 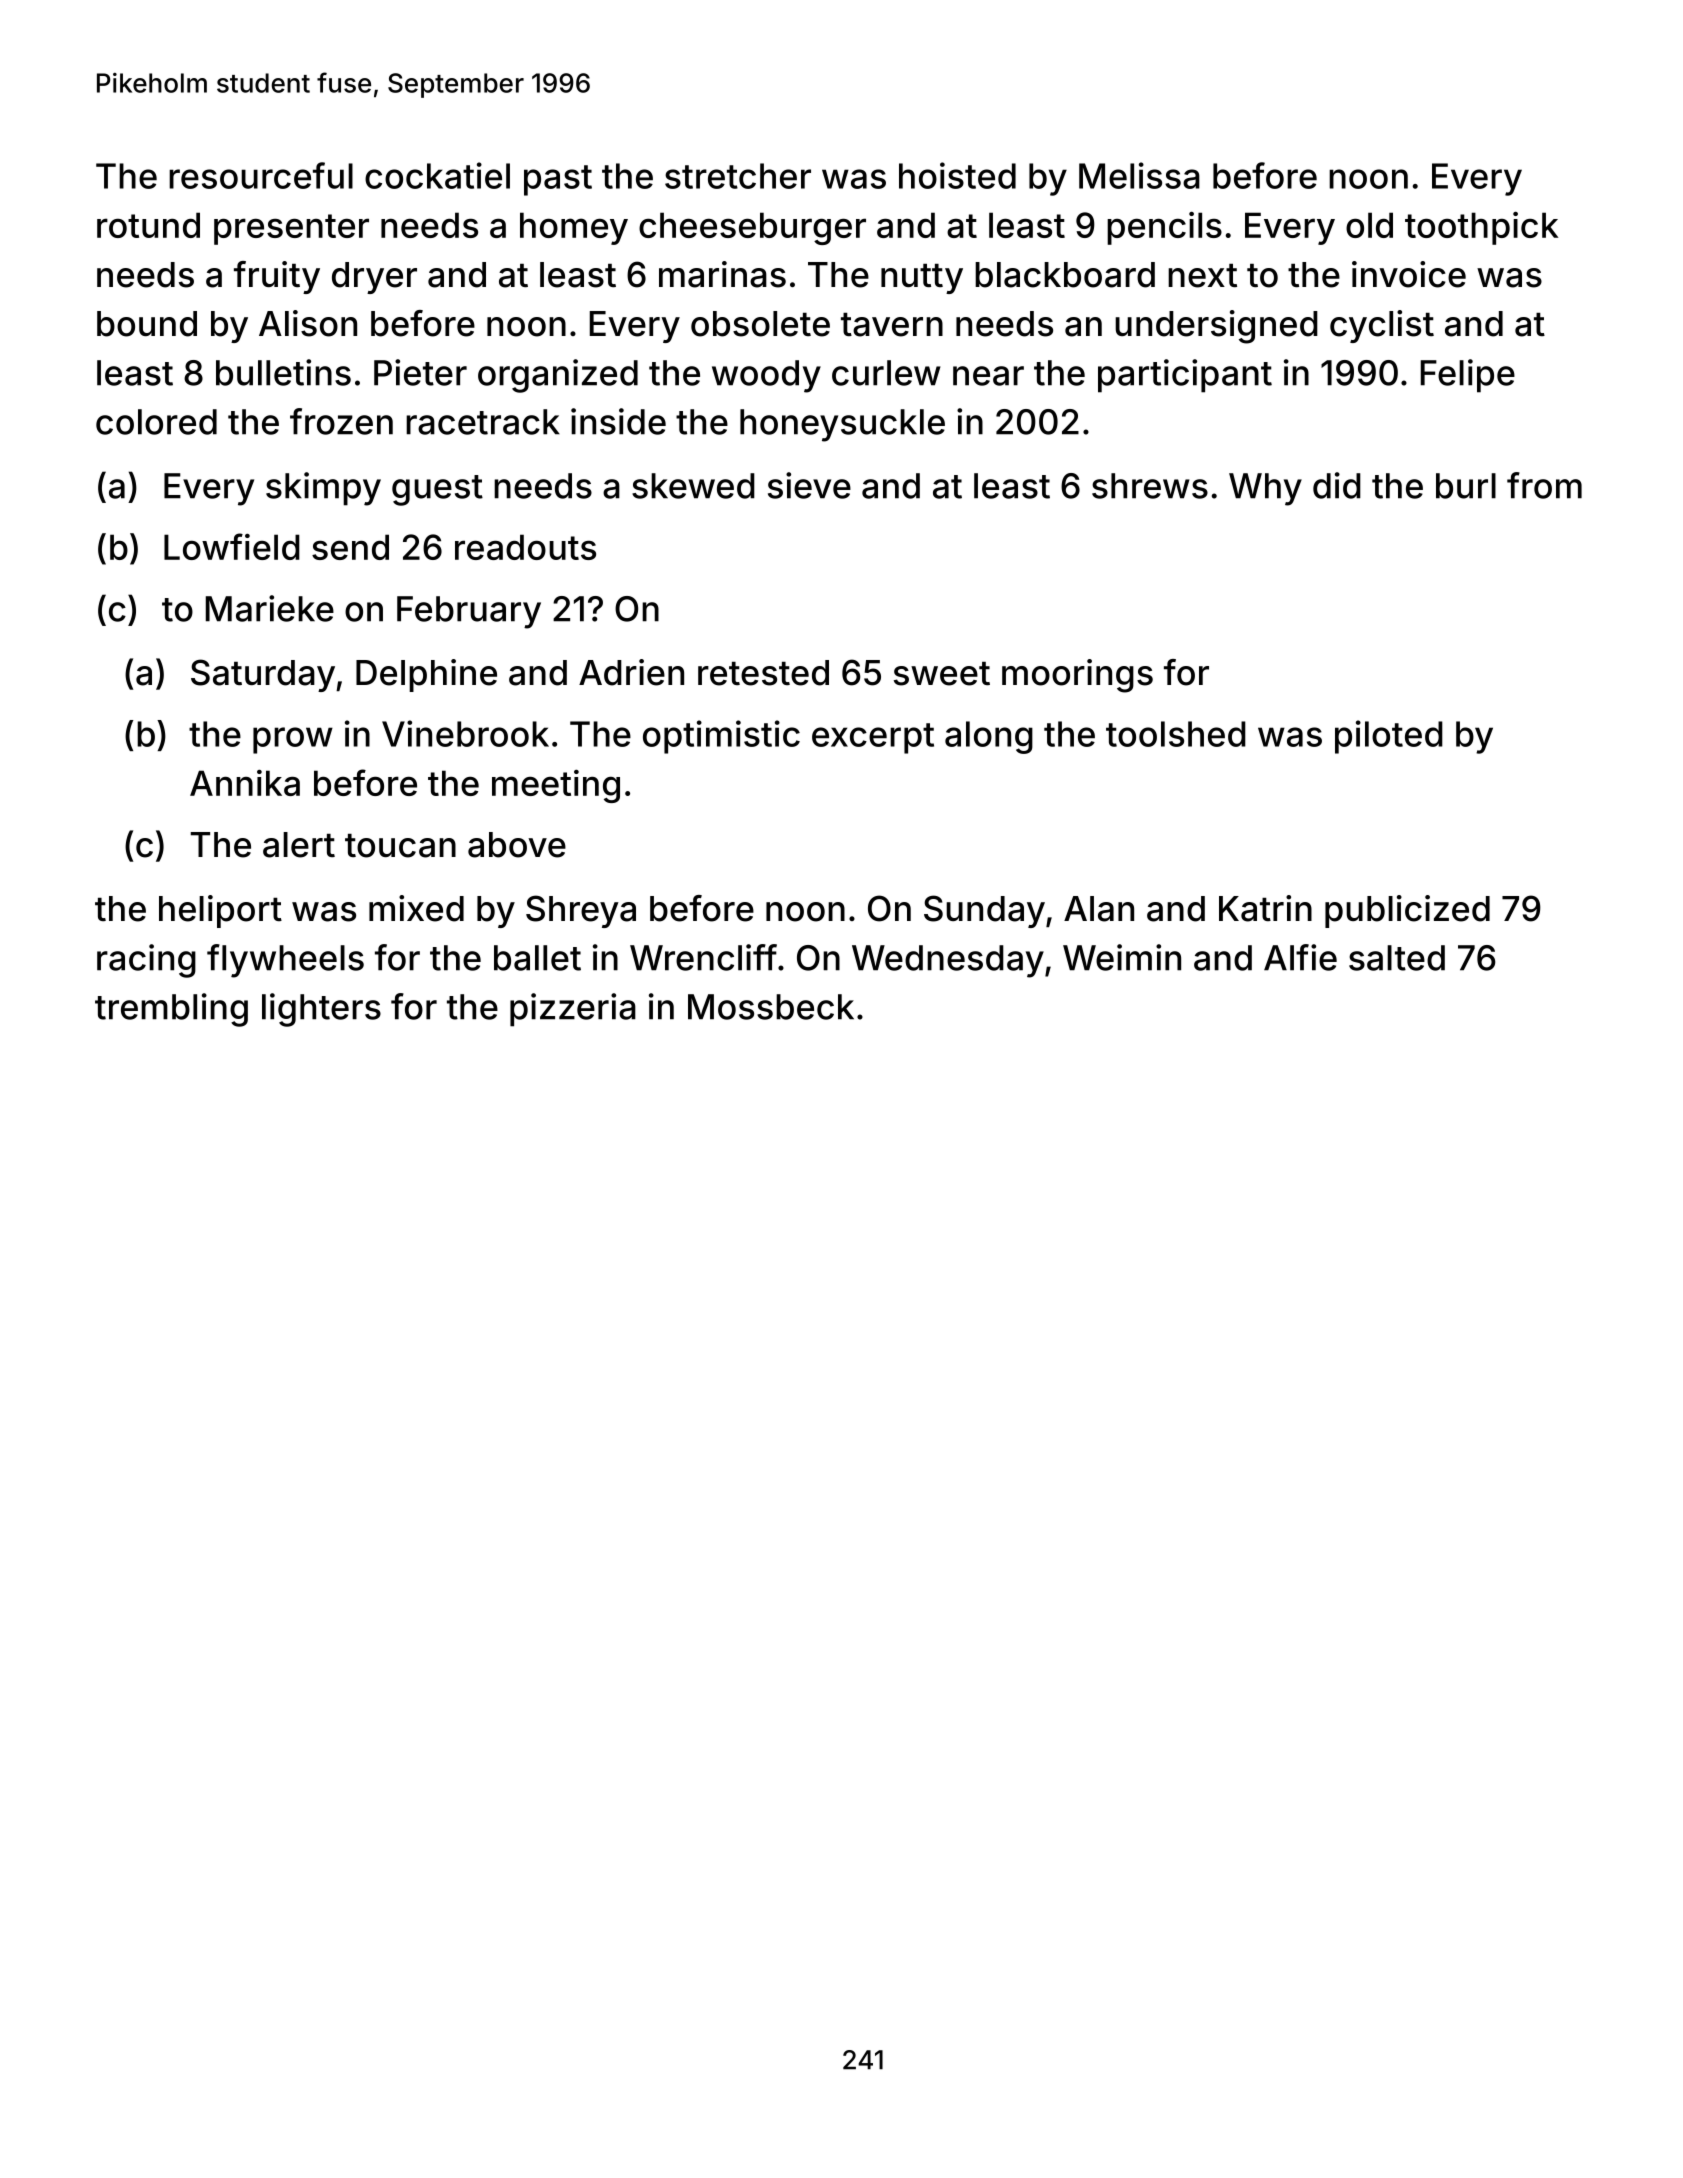 I want to click on sweet, so click(x=942, y=674).
